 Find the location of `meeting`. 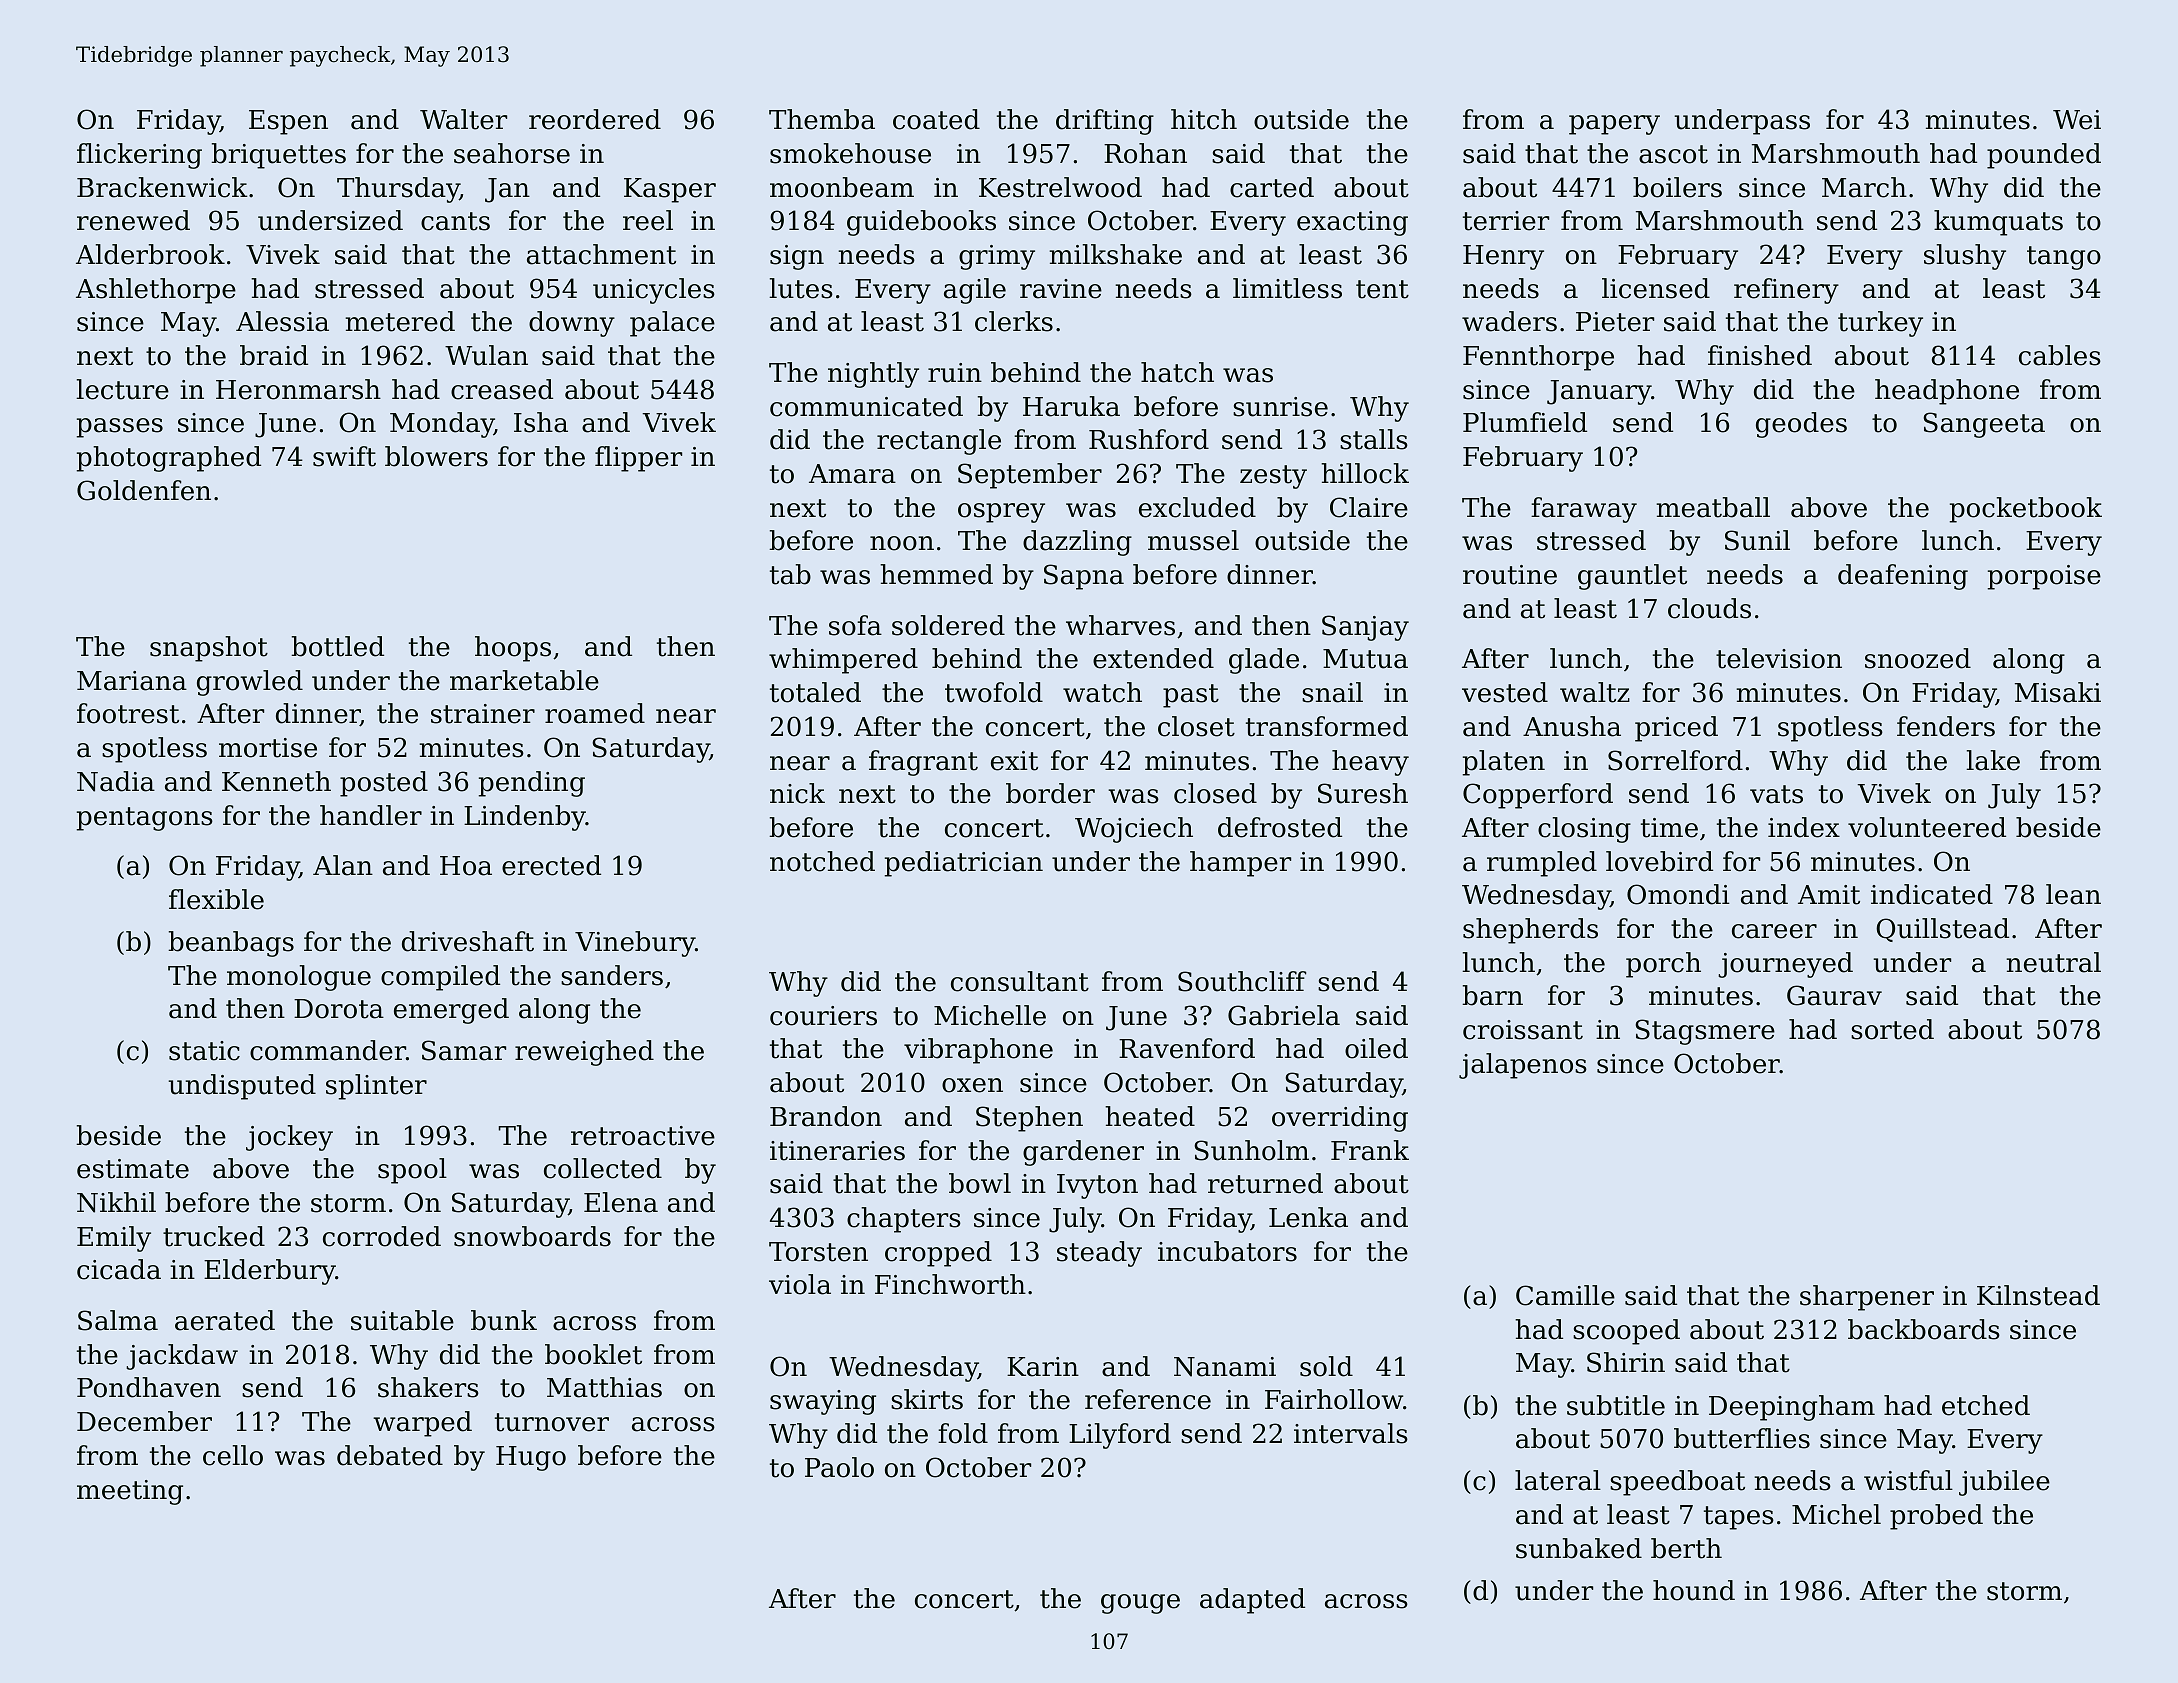

meeting is located at coordinates (130, 1492).
